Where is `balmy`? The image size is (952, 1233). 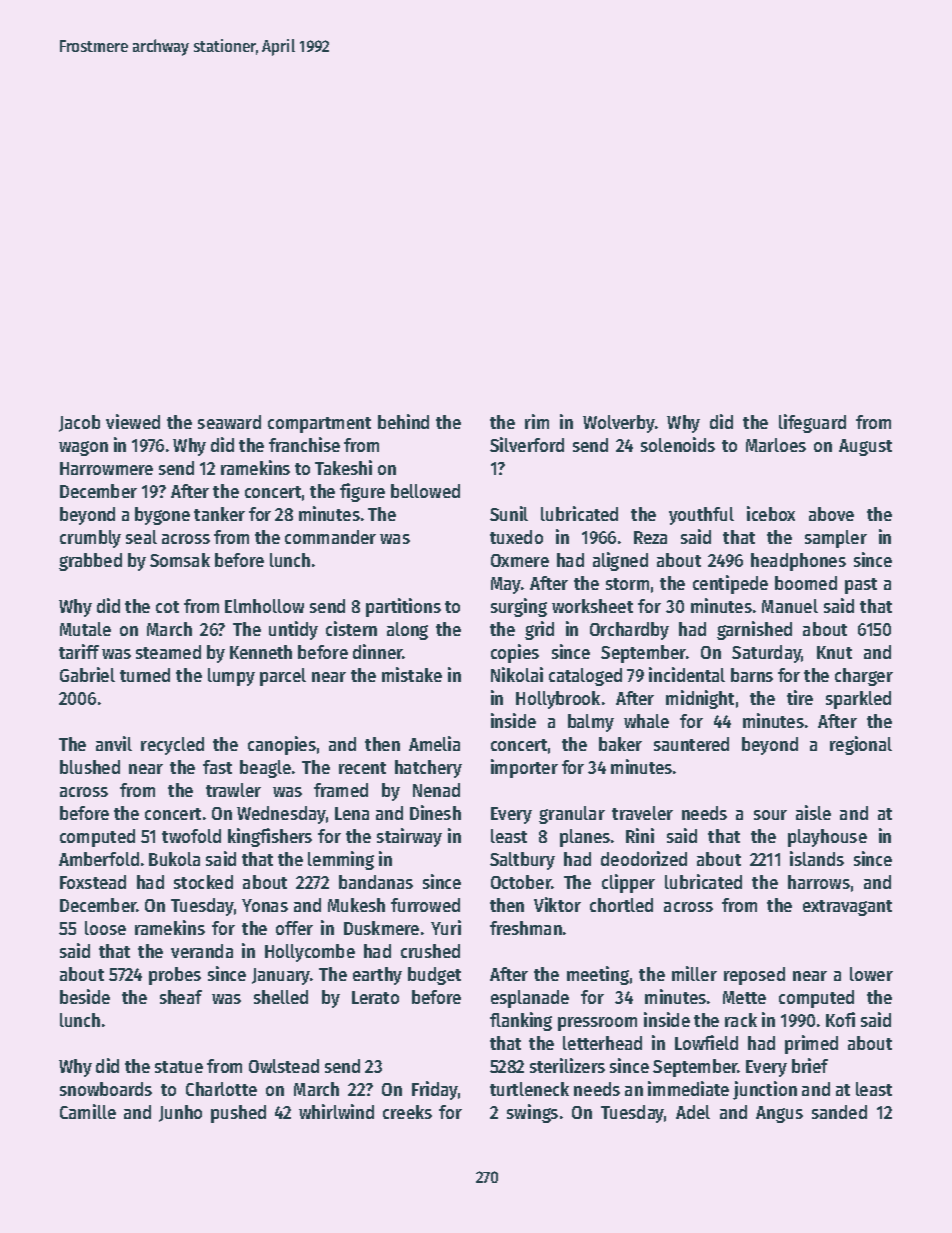 balmy is located at coordinates (591, 723).
